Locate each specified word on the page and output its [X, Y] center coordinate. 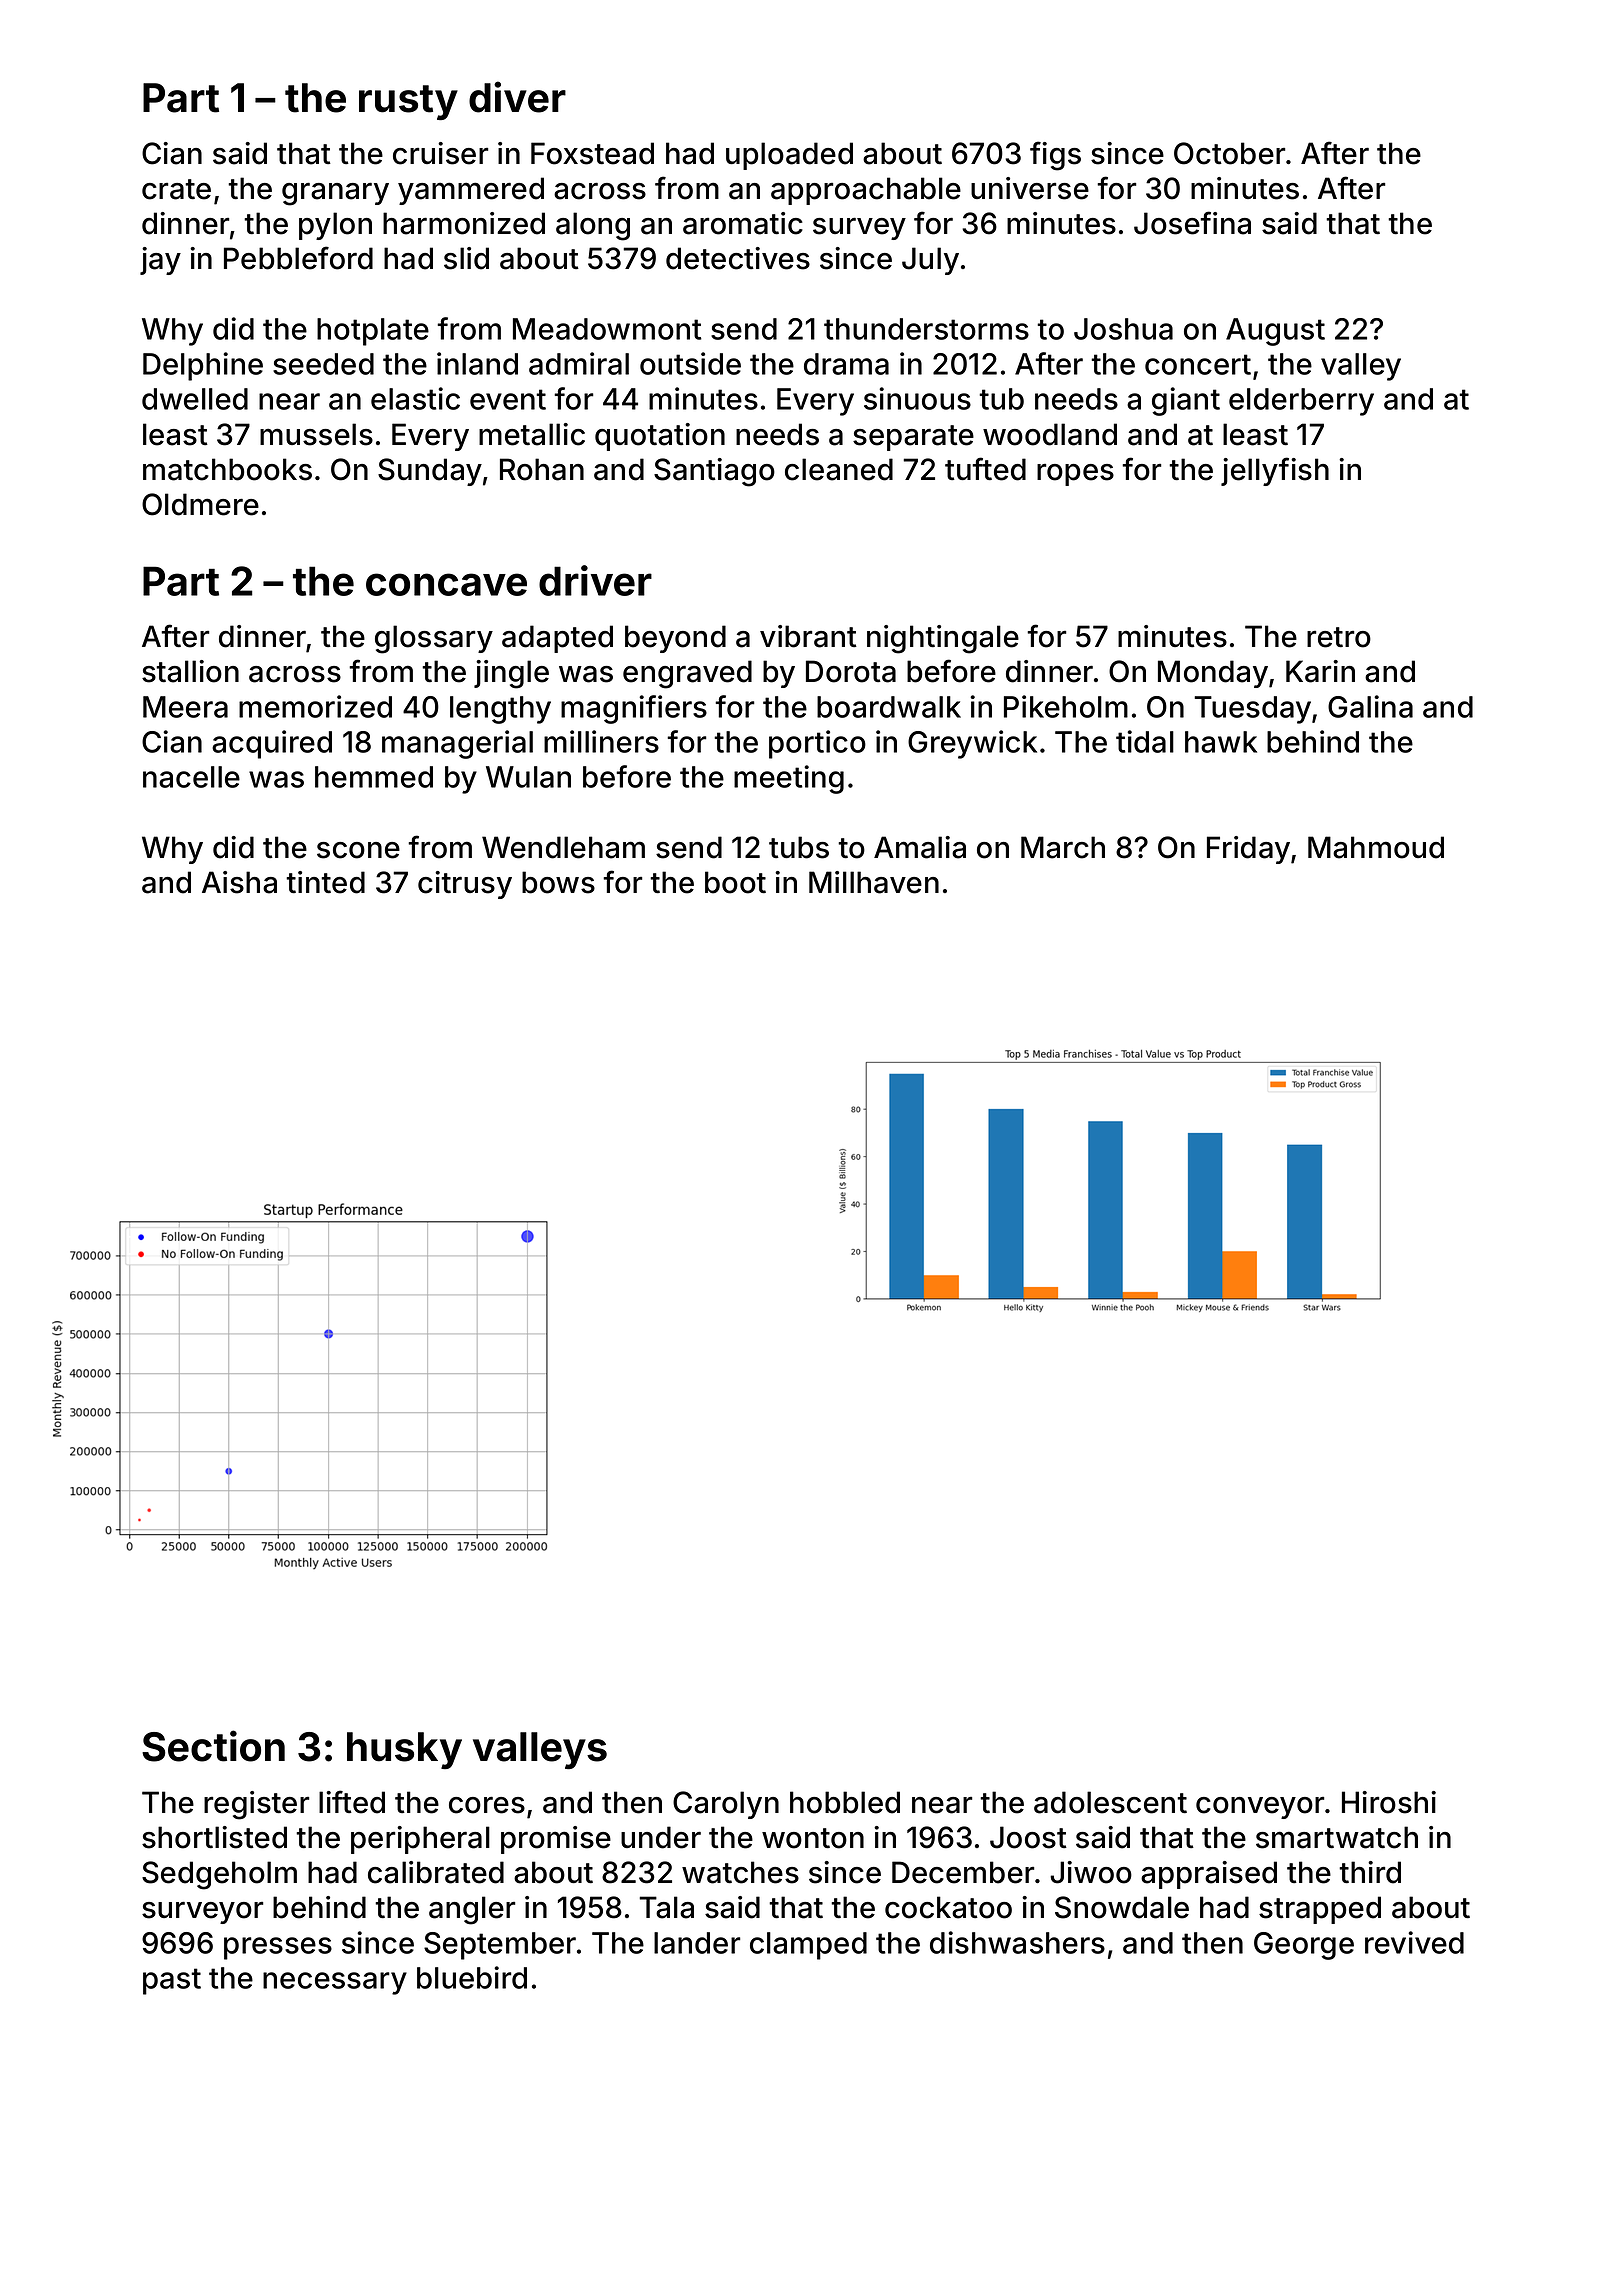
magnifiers [634, 709]
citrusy [465, 885]
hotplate [373, 332]
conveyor [1260, 1808]
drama [846, 364]
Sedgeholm [219, 1875]
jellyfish [1275, 471]
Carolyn [726, 1805]
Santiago [714, 472]
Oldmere [200, 504]
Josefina [1192, 223]
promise [556, 1840]
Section [213, 1746]
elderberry [1301, 402]
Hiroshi [1389, 1802]
